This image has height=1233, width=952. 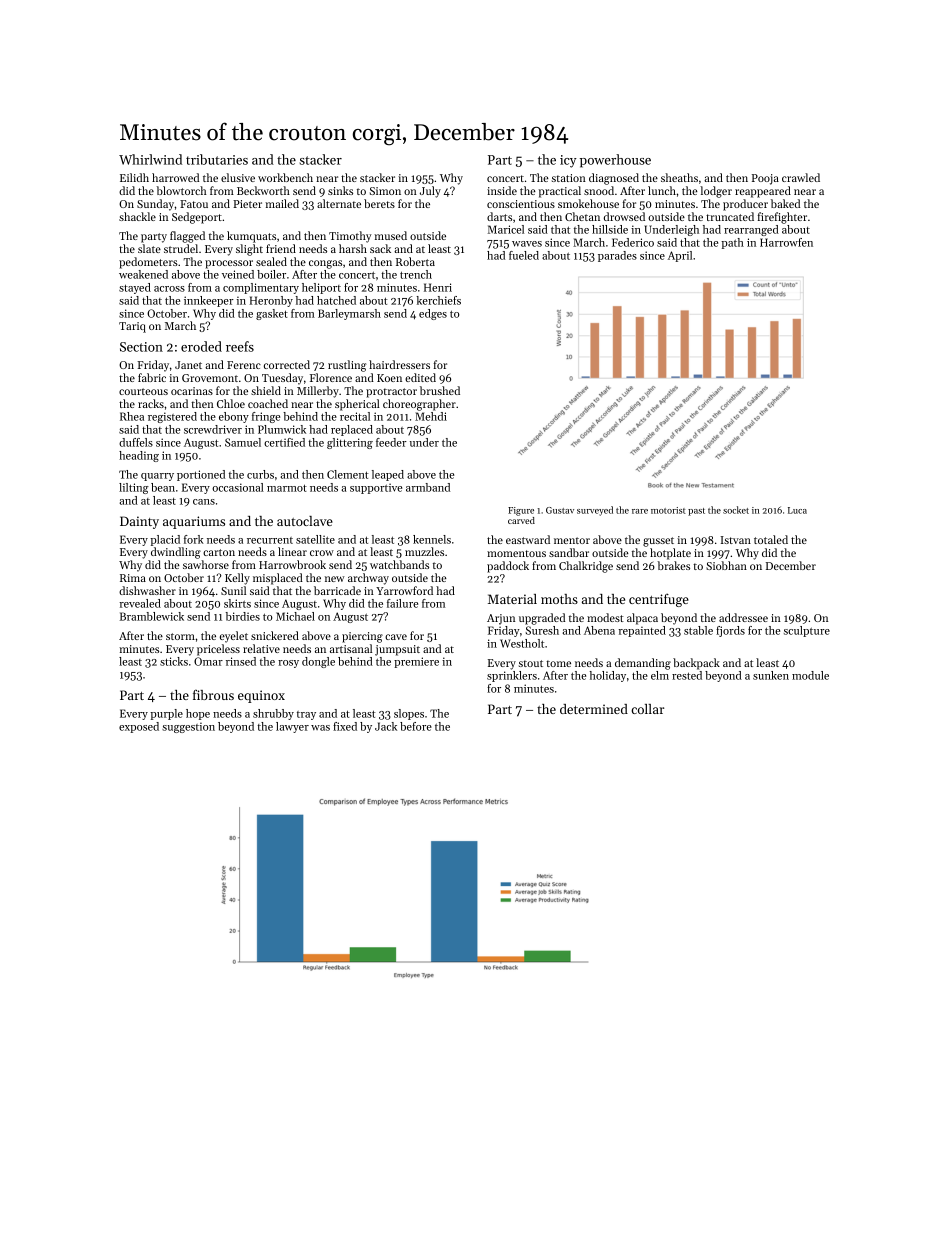 I want to click on brakes, so click(x=674, y=565).
